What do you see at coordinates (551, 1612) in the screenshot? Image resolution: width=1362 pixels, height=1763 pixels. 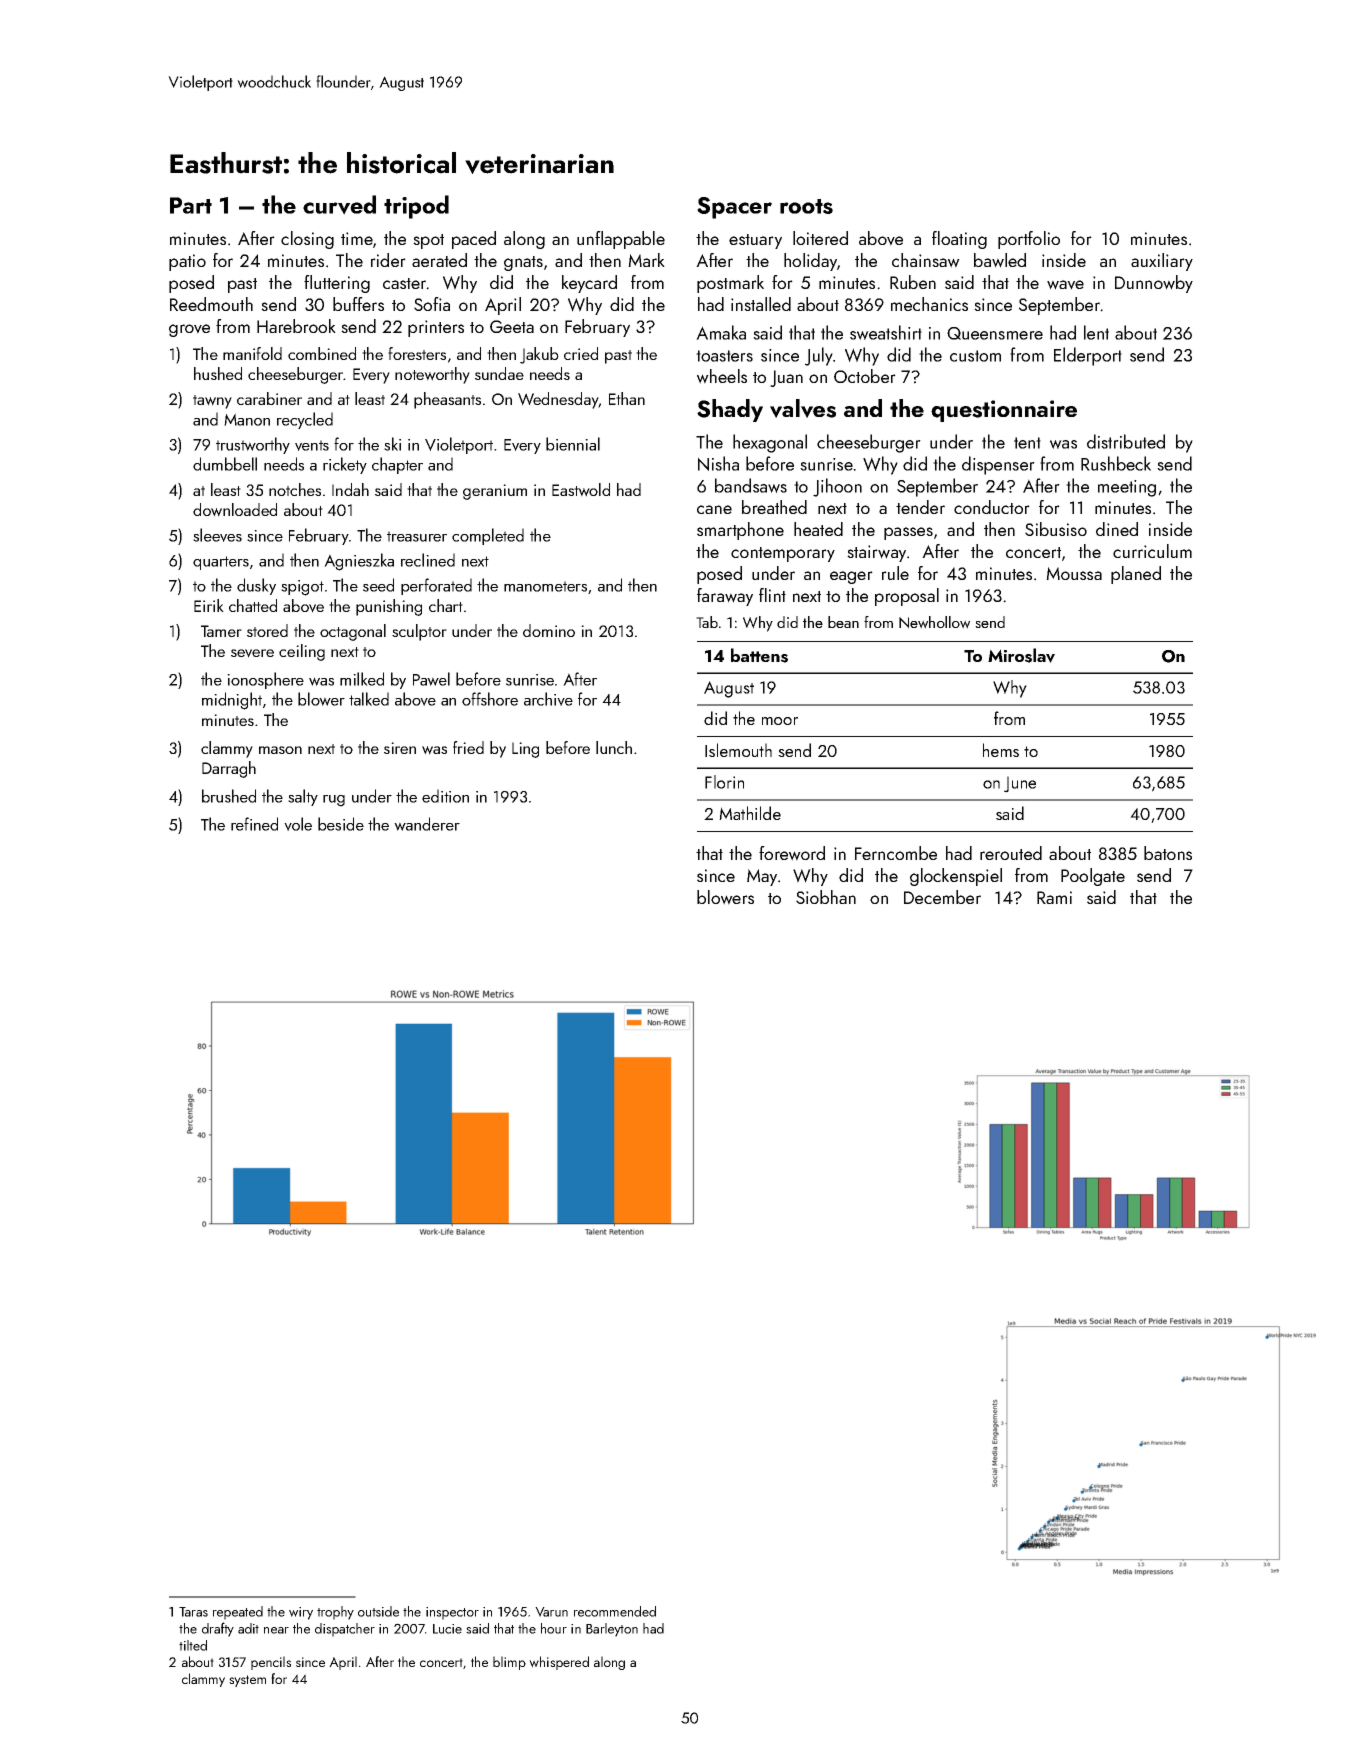 I see `Varun` at bounding box center [551, 1612].
